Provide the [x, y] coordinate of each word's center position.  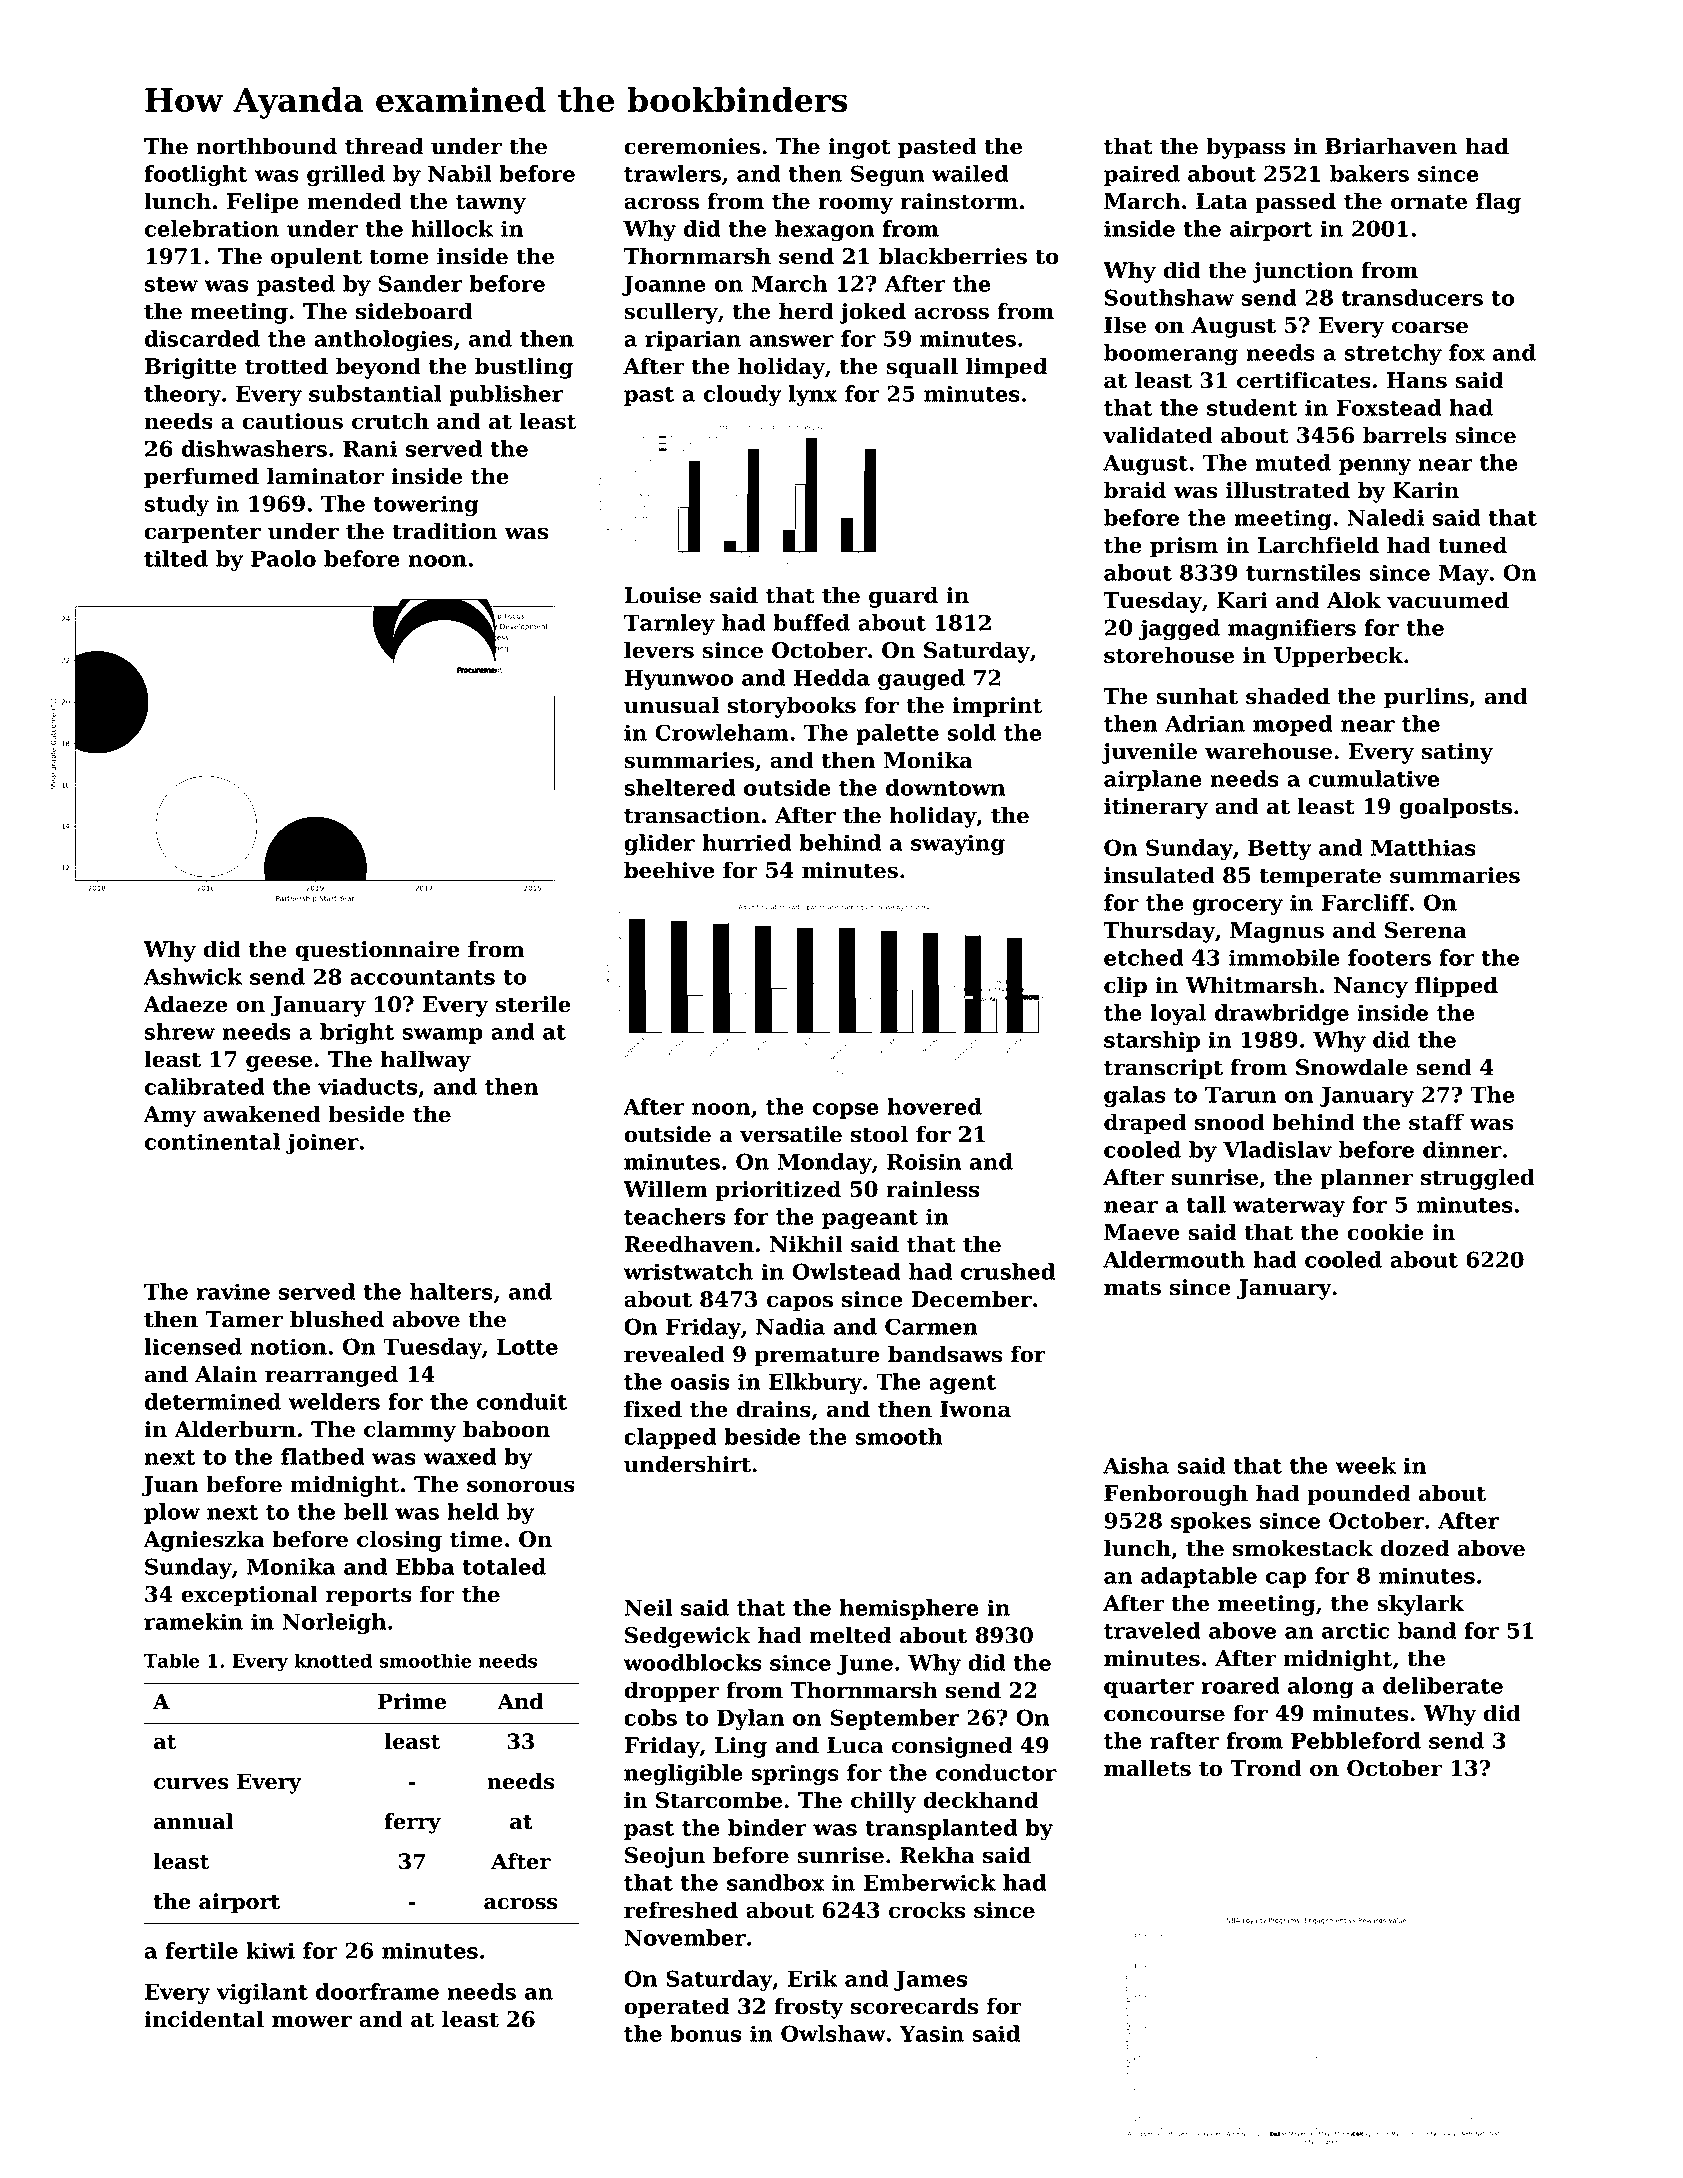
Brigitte [191, 368]
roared [1240, 1685]
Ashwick [193, 976]
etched [1144, 957]
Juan [170, 1486]
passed [1295, 203]
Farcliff [1365, 902]
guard [903, 597]
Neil [648, 1607]
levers [659, 650]
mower [312, 2021]
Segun [887, 175]
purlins [1426, 698]
